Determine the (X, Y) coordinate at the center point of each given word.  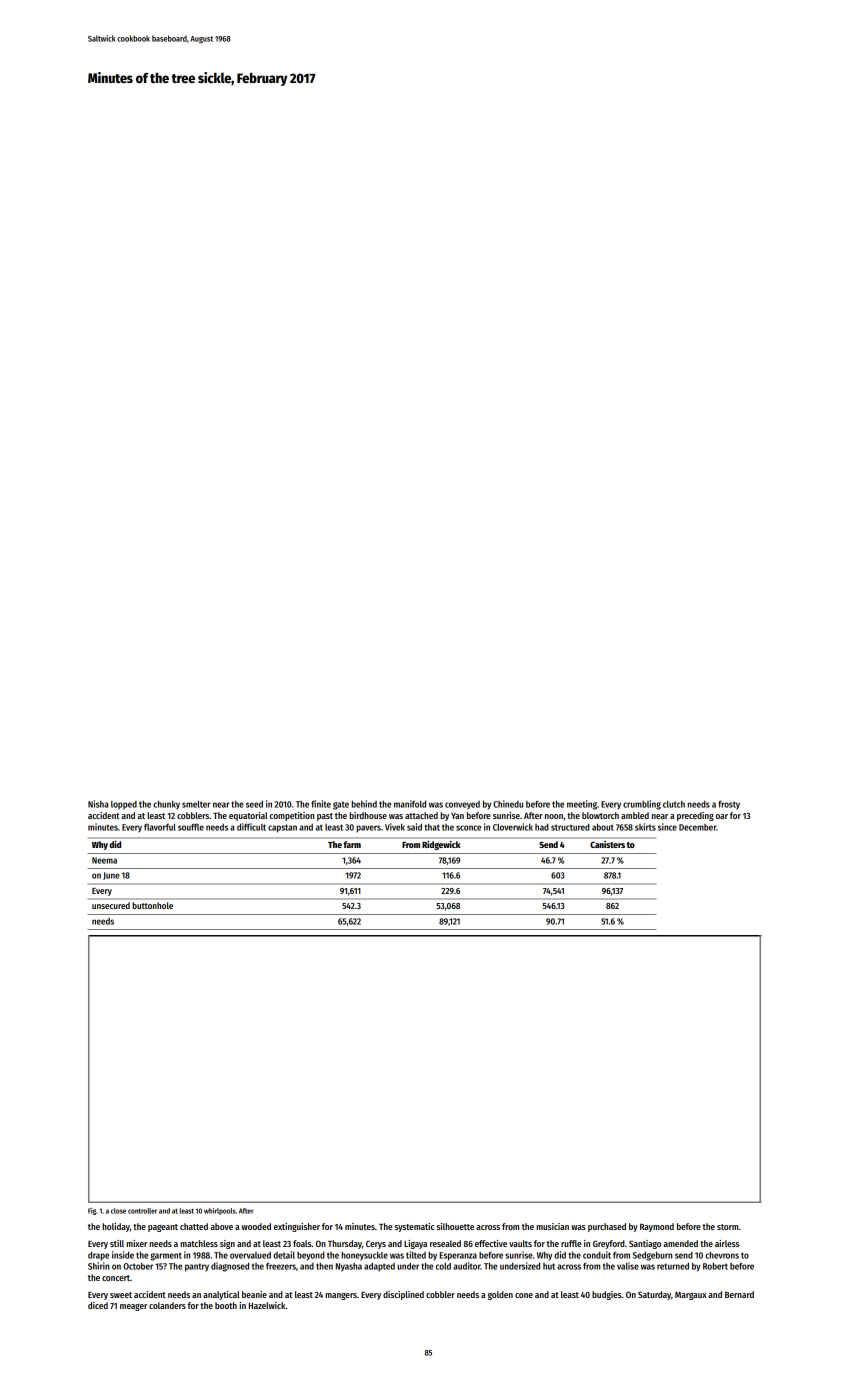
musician (552, 1226)
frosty (729, 805)
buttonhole (152, 905)
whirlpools (220, 1211)
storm (727, 1227)
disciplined (403, 1295)
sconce (468, 828)
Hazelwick (267, 1305)
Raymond (657, 1227)
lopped (124, 805)
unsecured (111, 905)
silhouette (455, 1226)
